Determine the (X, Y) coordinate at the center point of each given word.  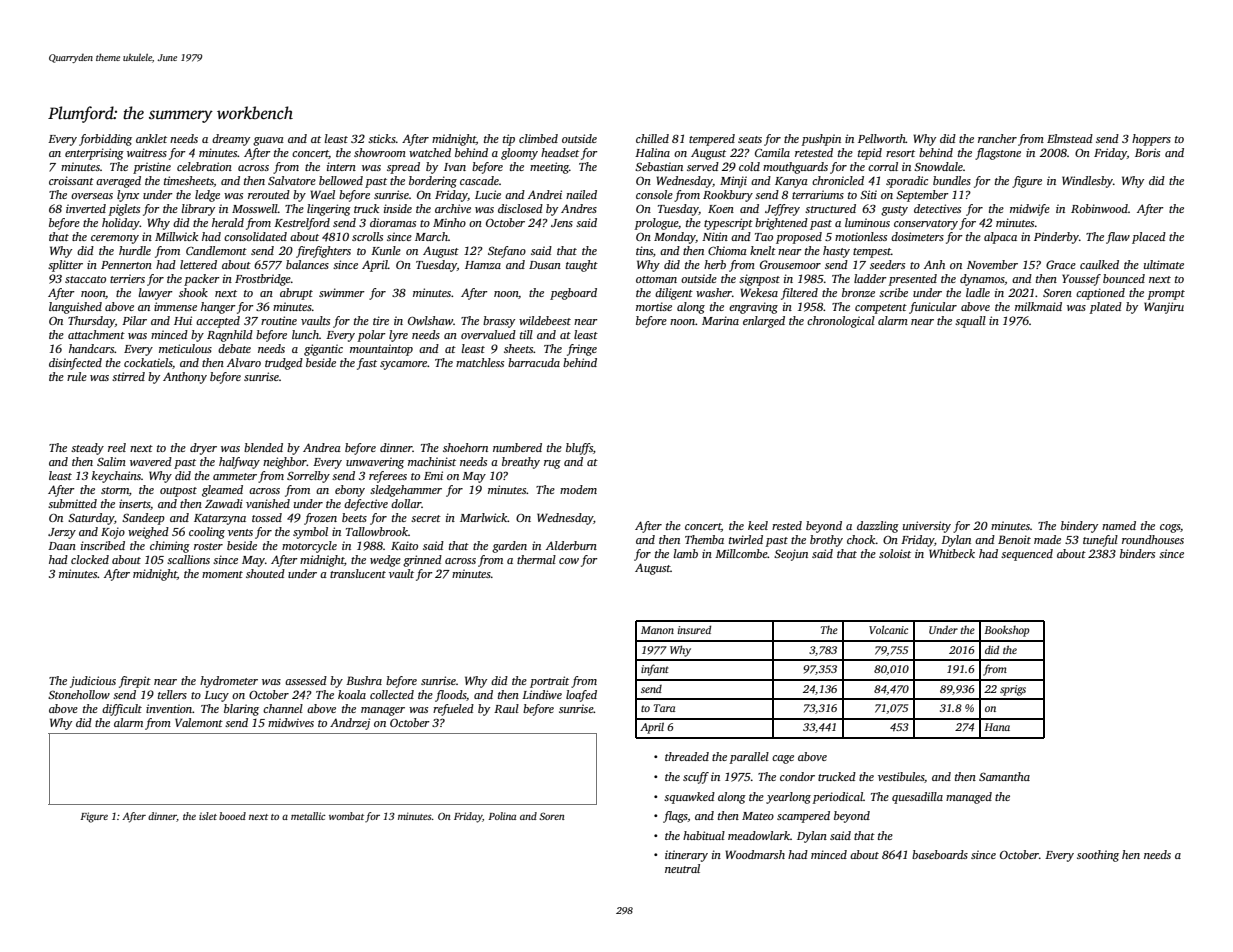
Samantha (1004, 776)
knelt (763, 250)
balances (307, 264)
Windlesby (1087, 182)
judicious (93, 682)
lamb (686, 553)
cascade (479, 180)
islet (208, 816)
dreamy (231, 140)
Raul (506, 708)
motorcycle (309, 547)
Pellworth (882, 138)
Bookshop (1007, 631)
